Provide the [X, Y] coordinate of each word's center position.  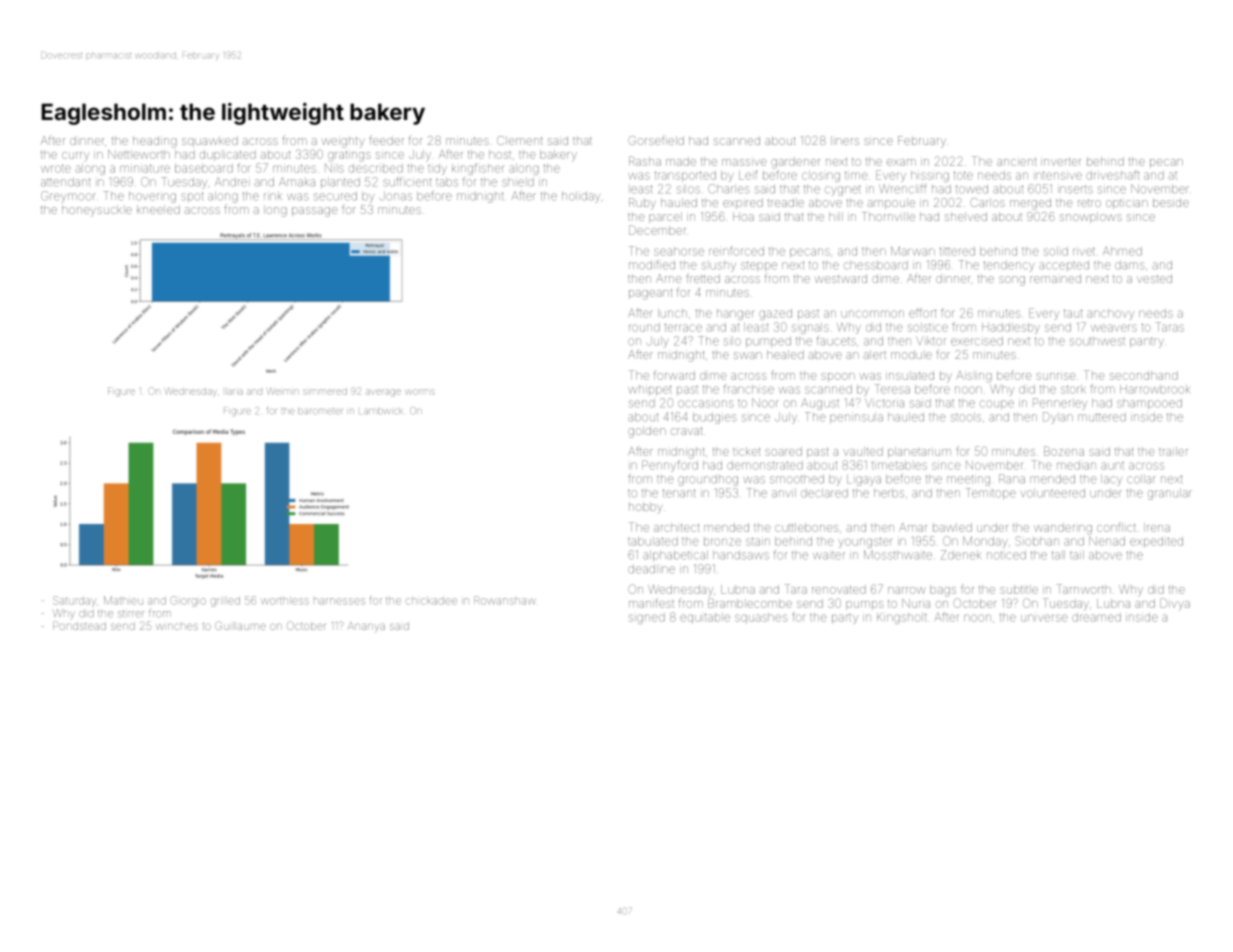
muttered [1102, 417]
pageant [650, 294]
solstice [928, 327]
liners [845, 140]
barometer [320, 411]
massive [744, 162]
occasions [706, 404]
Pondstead [79, 625]
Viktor [931, 341]
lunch [672, 313]
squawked [210, 141]
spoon [838, 376]
